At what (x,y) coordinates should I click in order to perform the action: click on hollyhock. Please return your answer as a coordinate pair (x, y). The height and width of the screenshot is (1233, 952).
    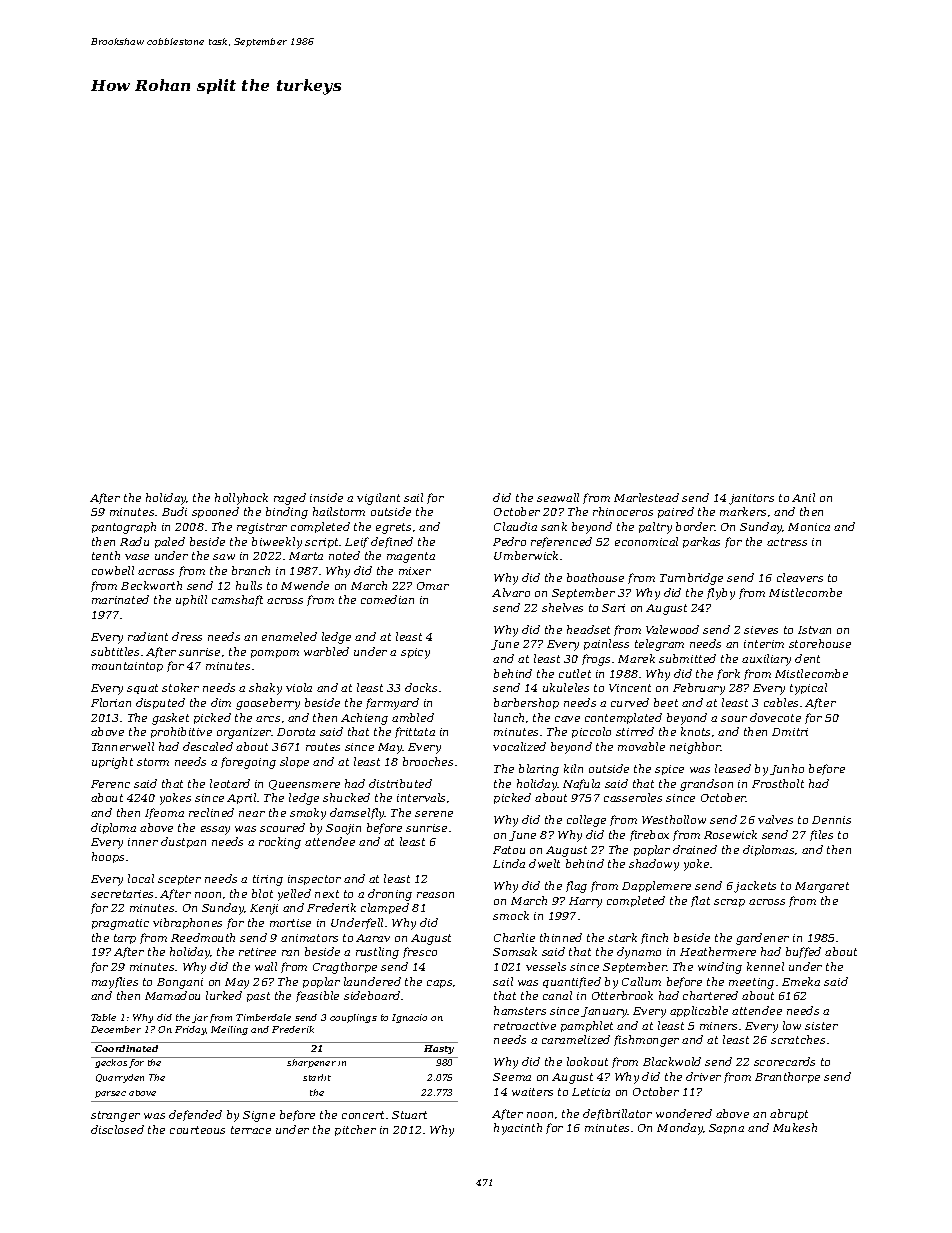
    Looking at the image, I should click on (241, 499).
